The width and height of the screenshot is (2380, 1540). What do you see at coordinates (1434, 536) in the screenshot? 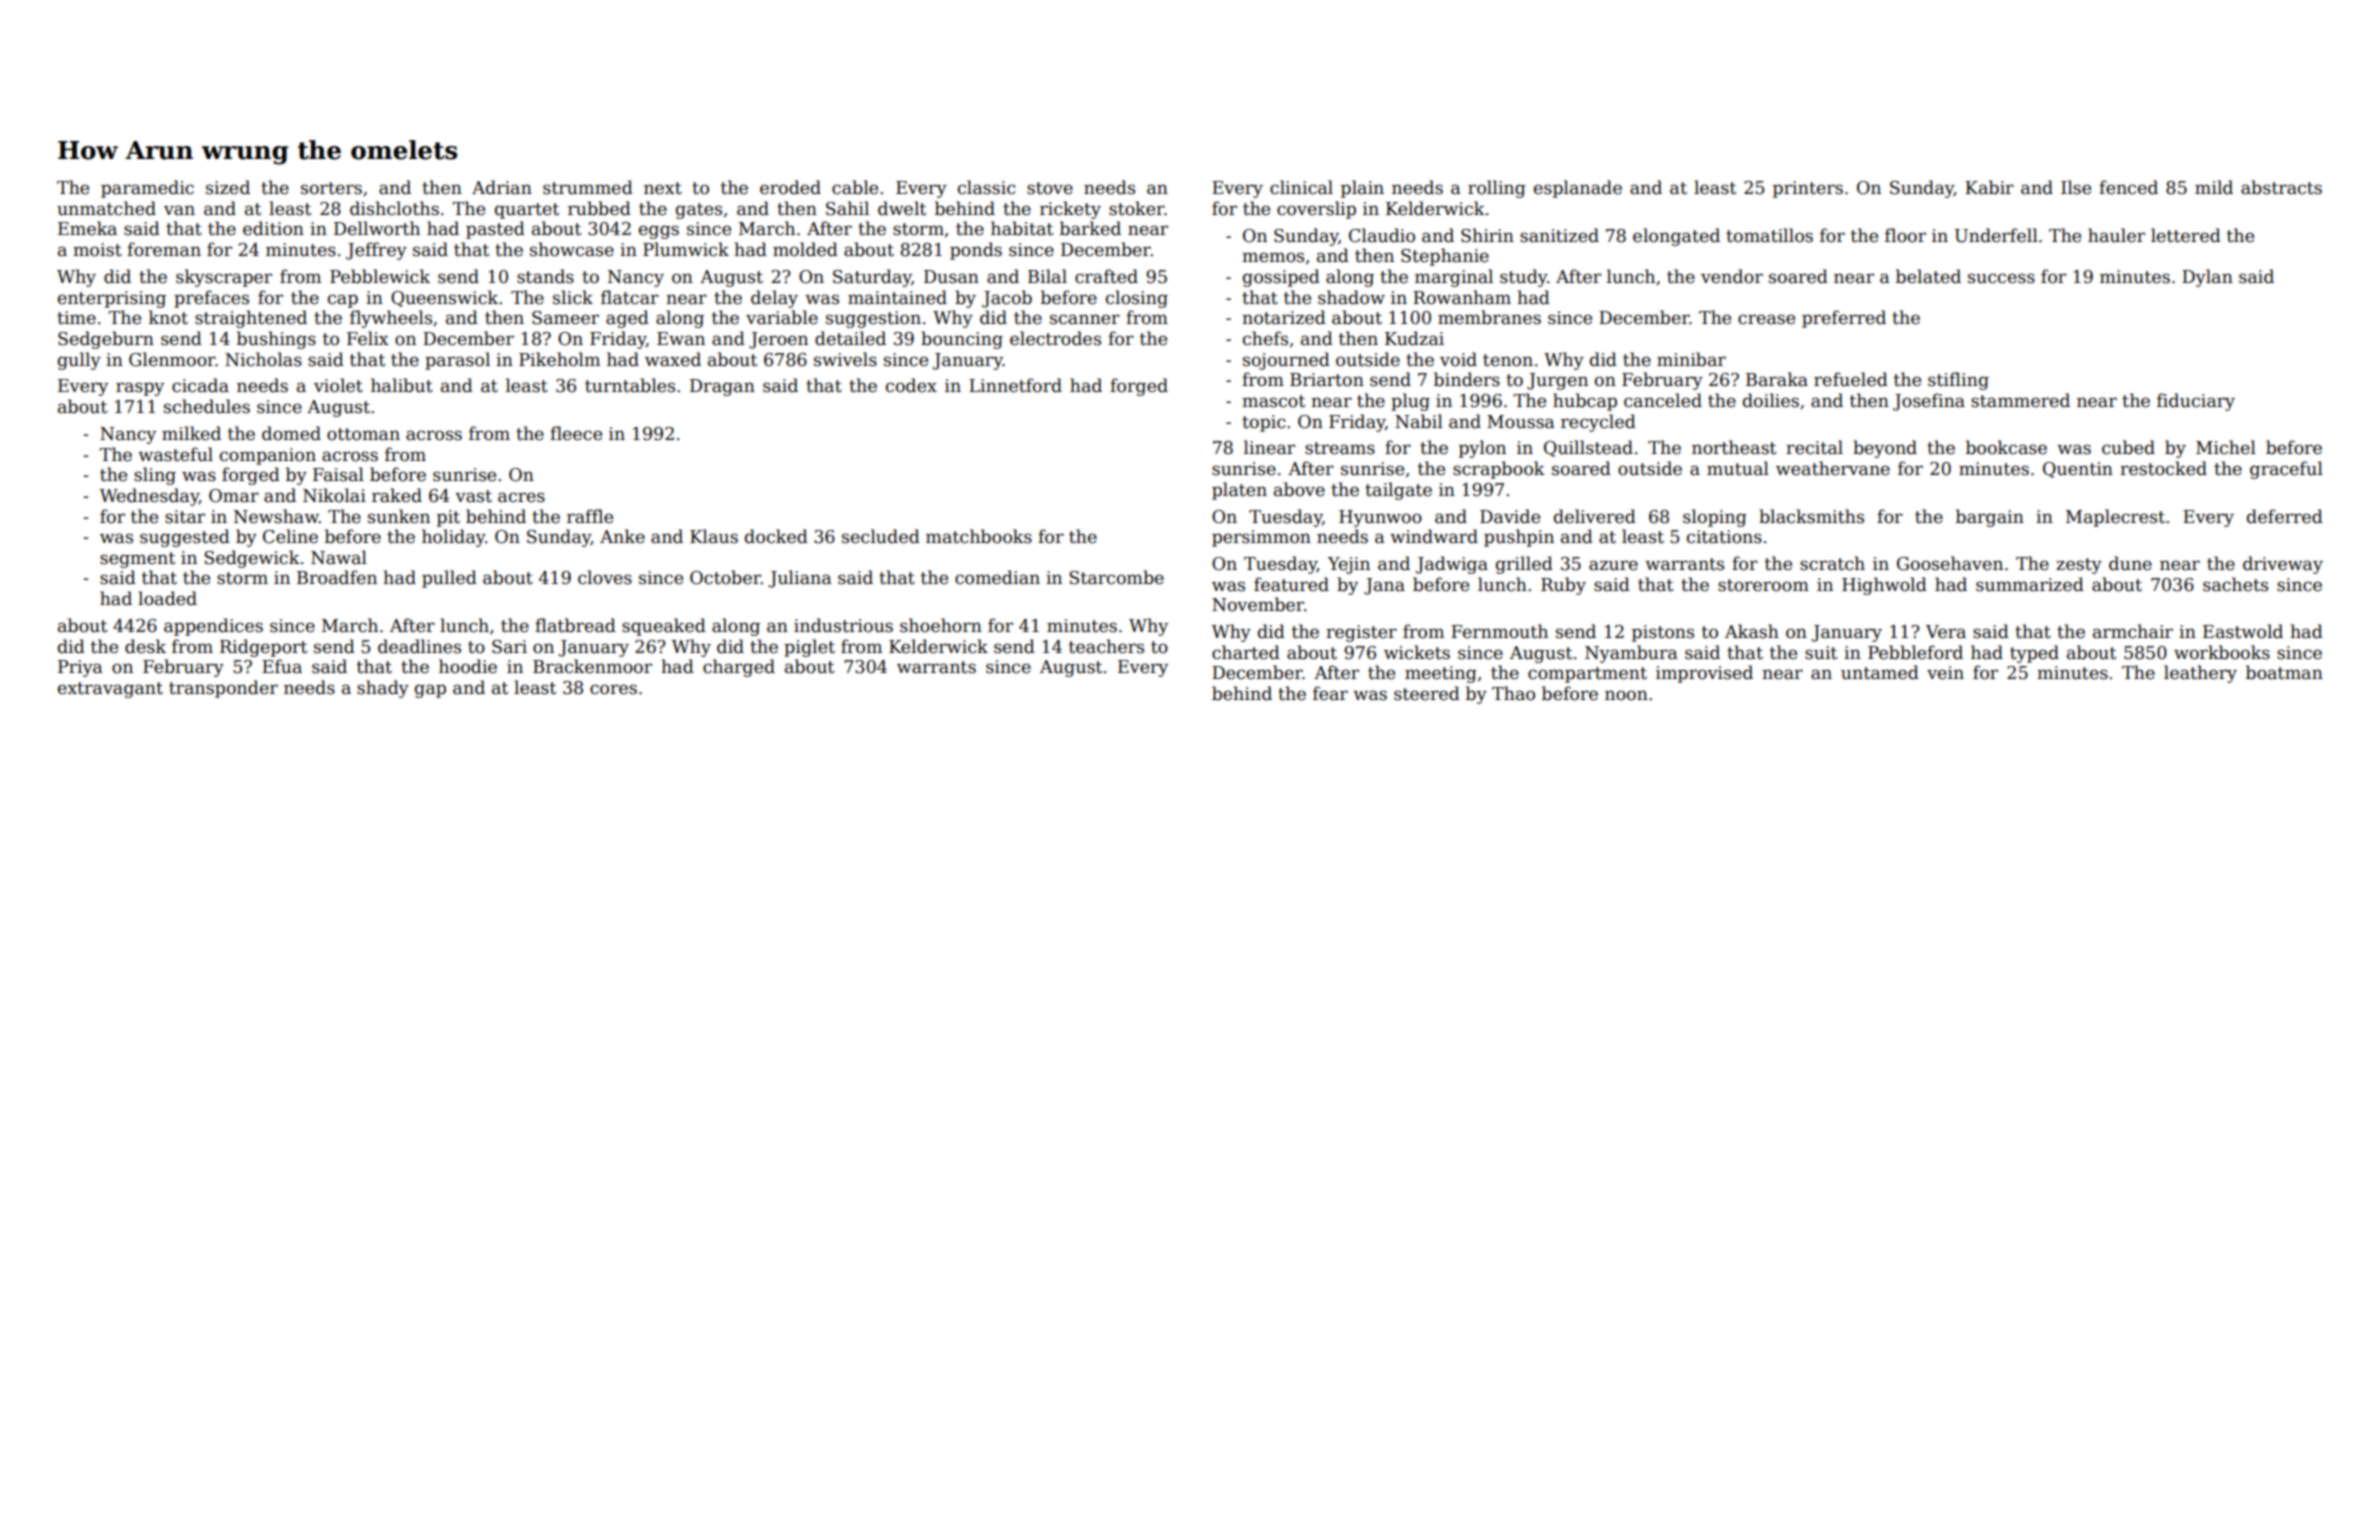
I see `windward` at bounding box center [1434, 536].
